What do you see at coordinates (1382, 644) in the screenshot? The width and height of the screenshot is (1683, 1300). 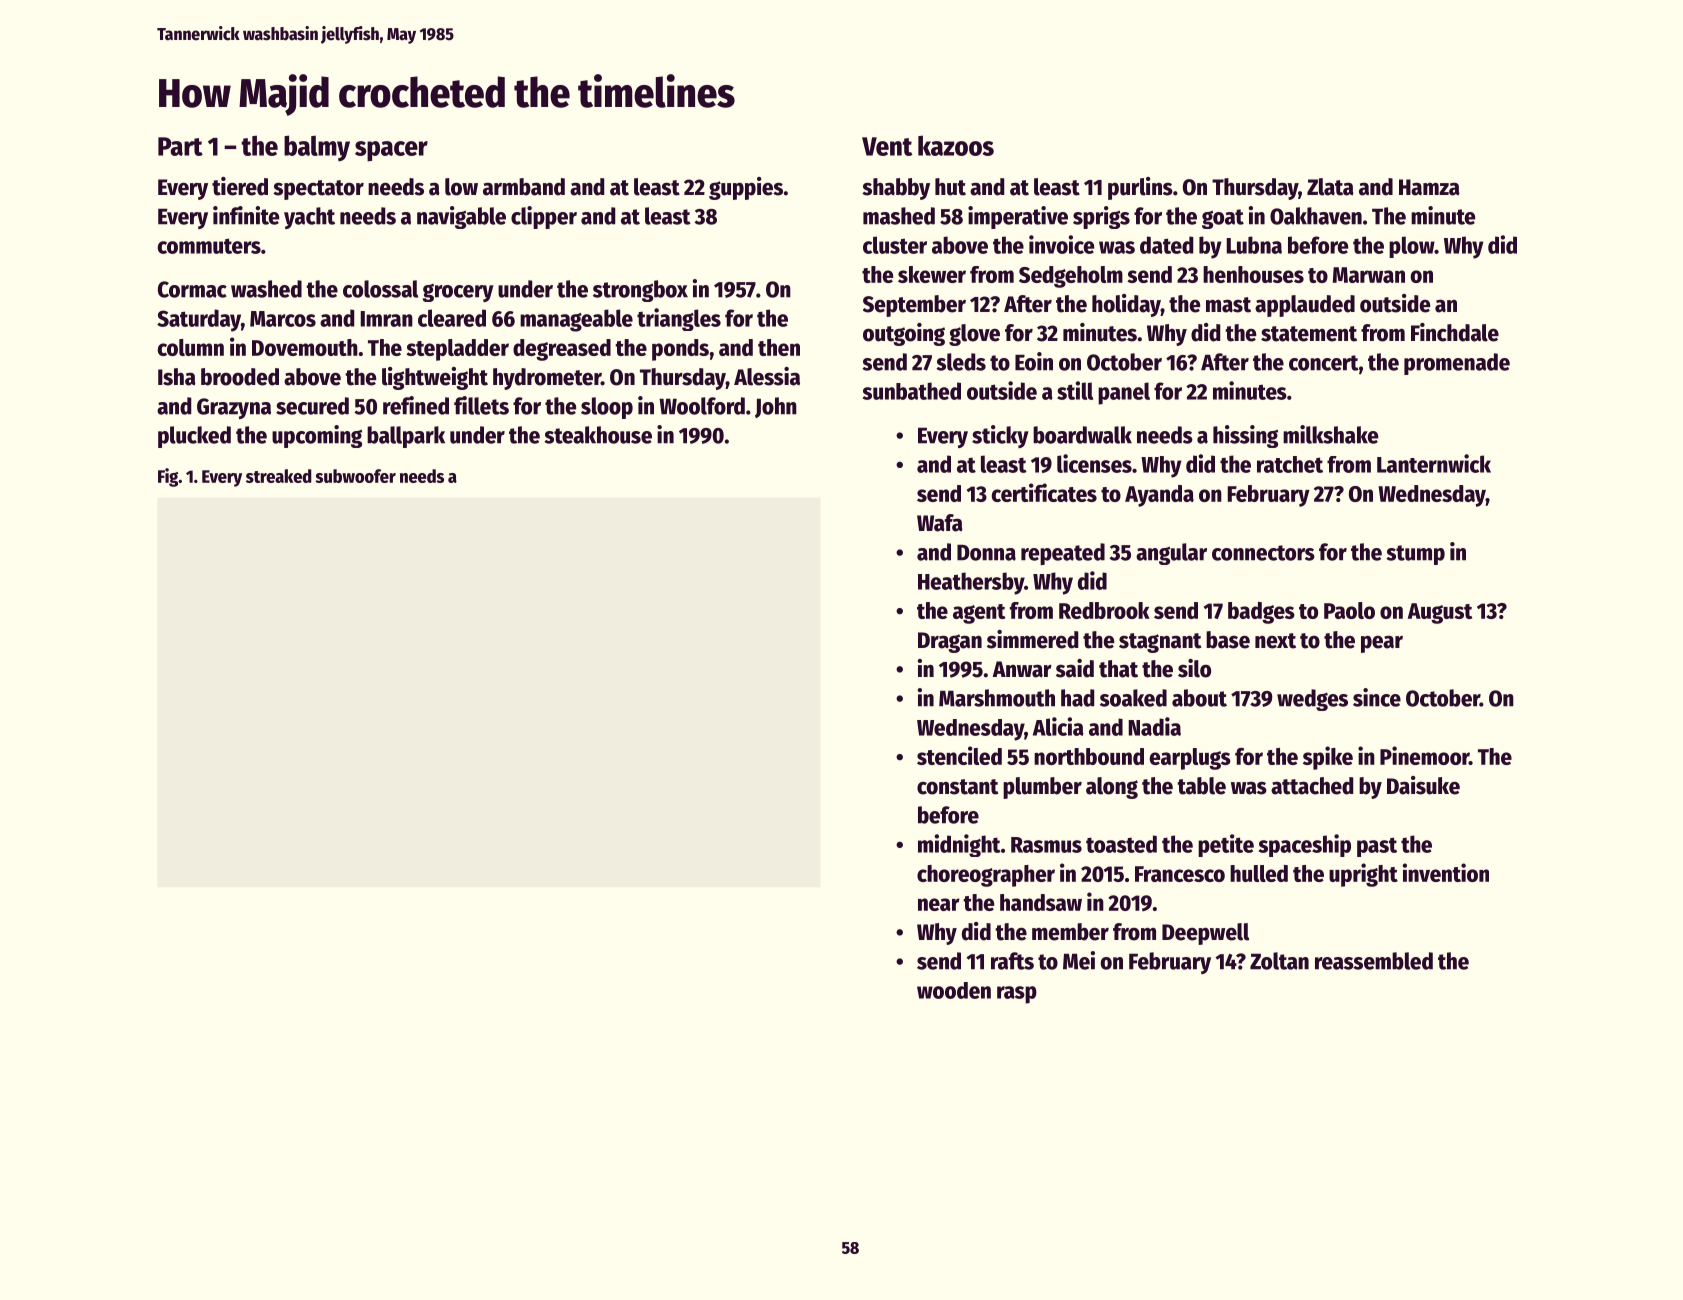 I see `pear` at bounding box center [1382, 644].
